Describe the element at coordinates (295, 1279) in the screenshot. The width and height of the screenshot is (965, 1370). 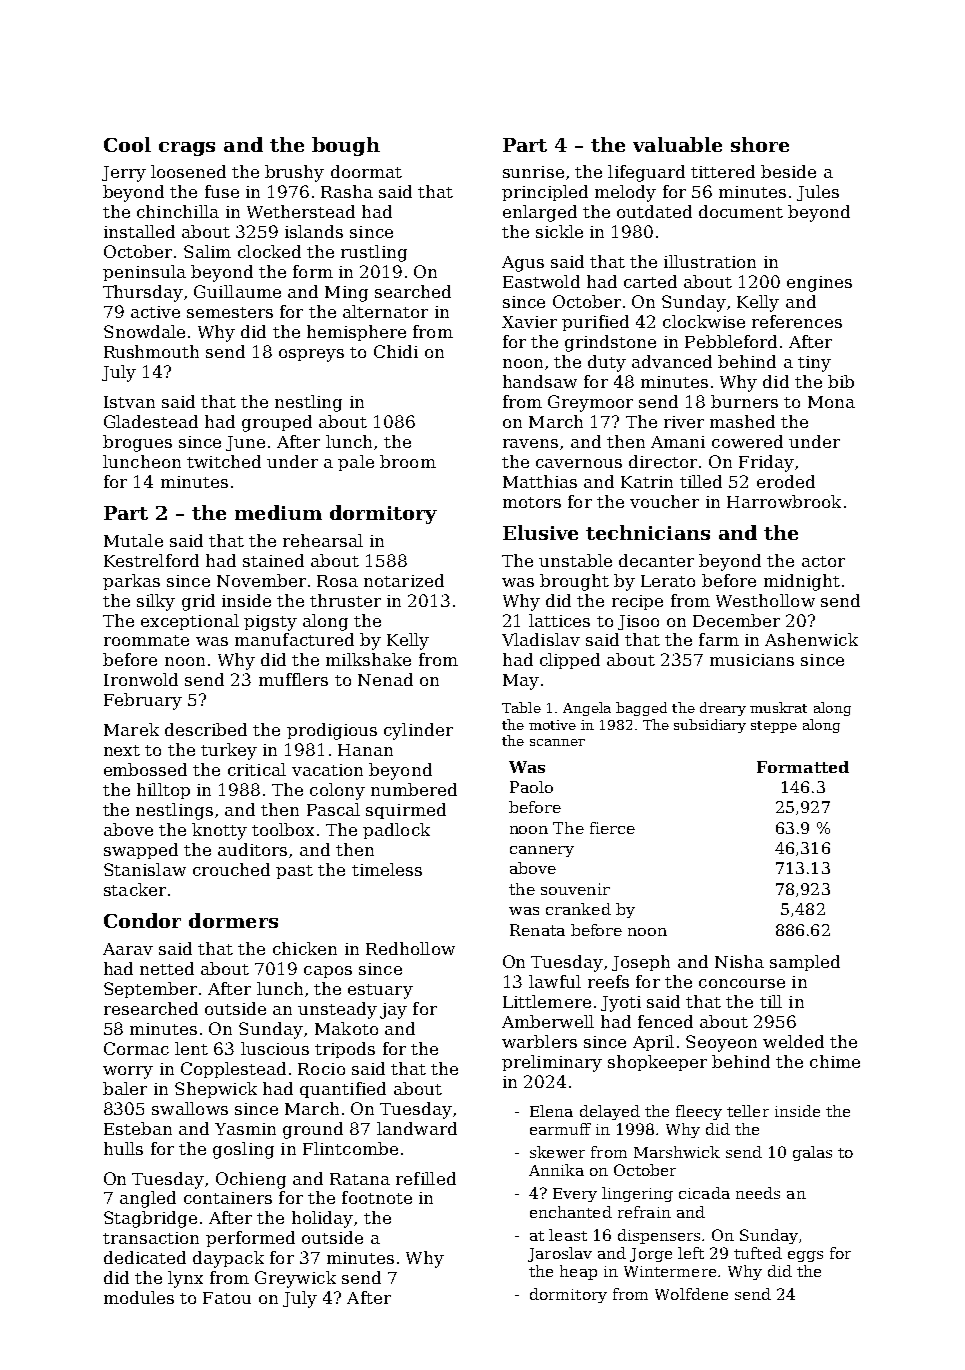
I see `Greywick` at that location.
